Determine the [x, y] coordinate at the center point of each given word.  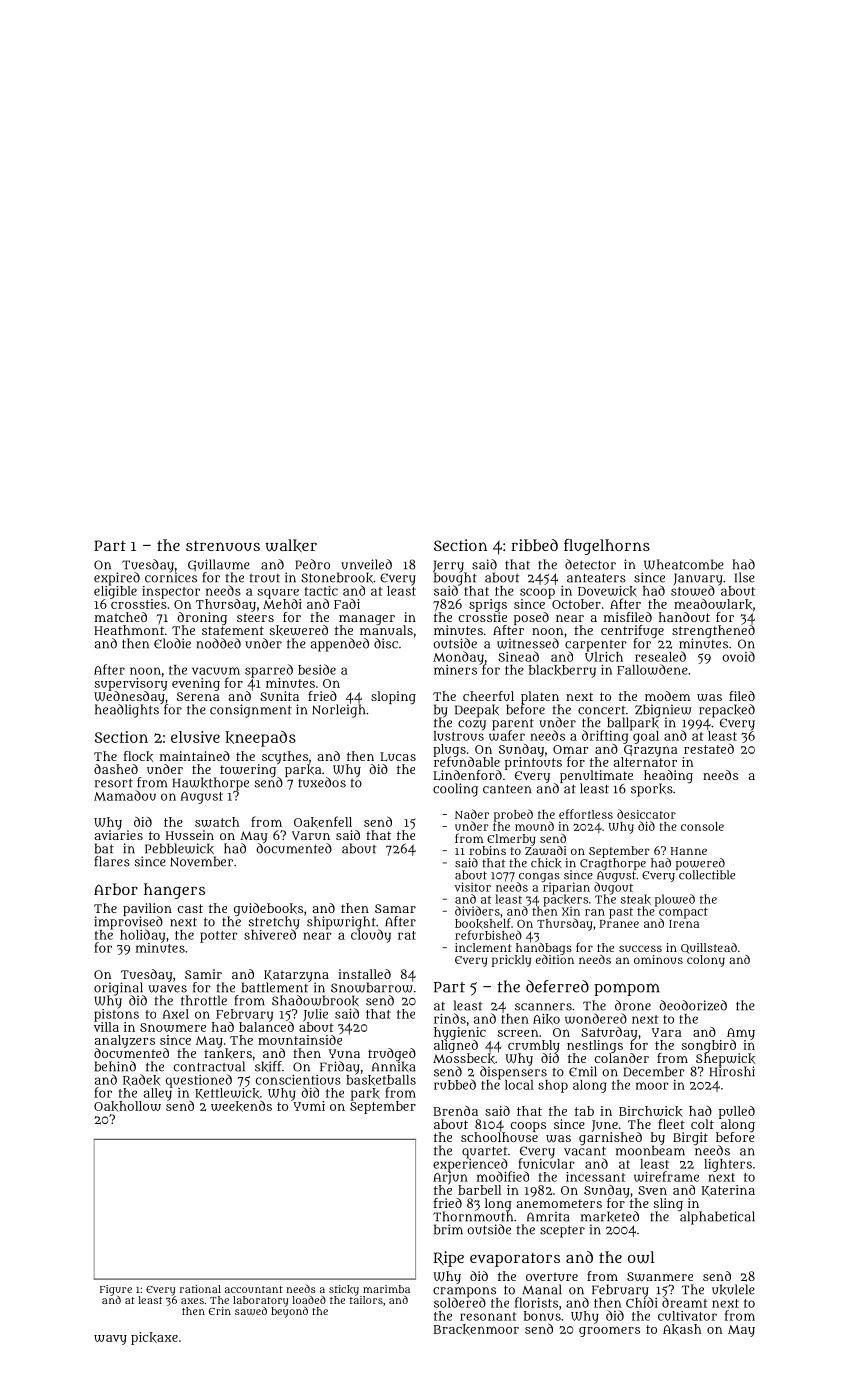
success [640, 948]
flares [112, 861]
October [576, 604]
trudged [392, 1054]
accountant [254, 1289]
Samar [395, 908]
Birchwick [651, 1111]
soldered [460, 1302]
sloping [393, 697]
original [118, 988]
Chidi [642, 1302]
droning [202, 618]
